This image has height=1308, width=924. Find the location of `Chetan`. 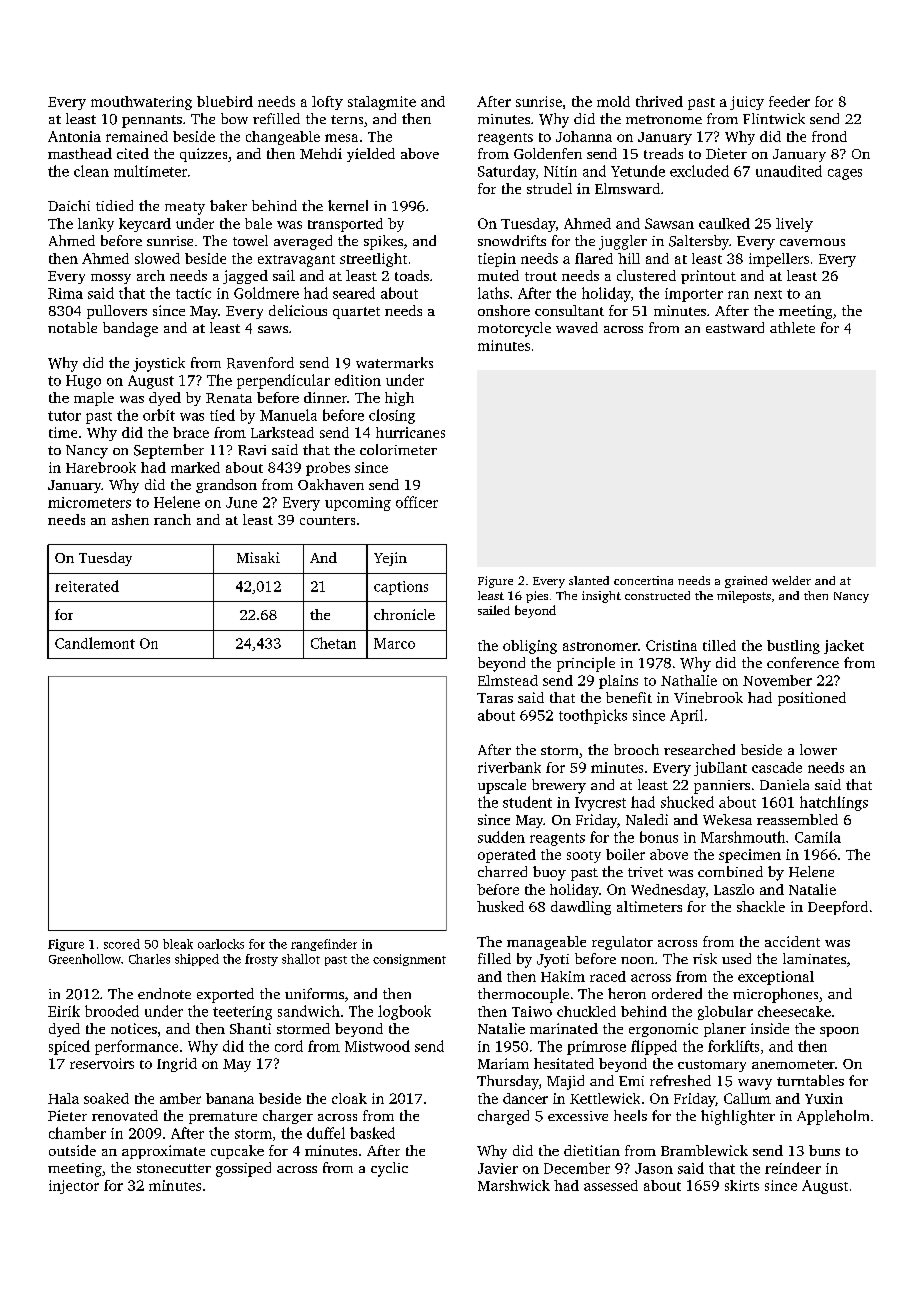

Chetan is located at coordinates (333, 643).
